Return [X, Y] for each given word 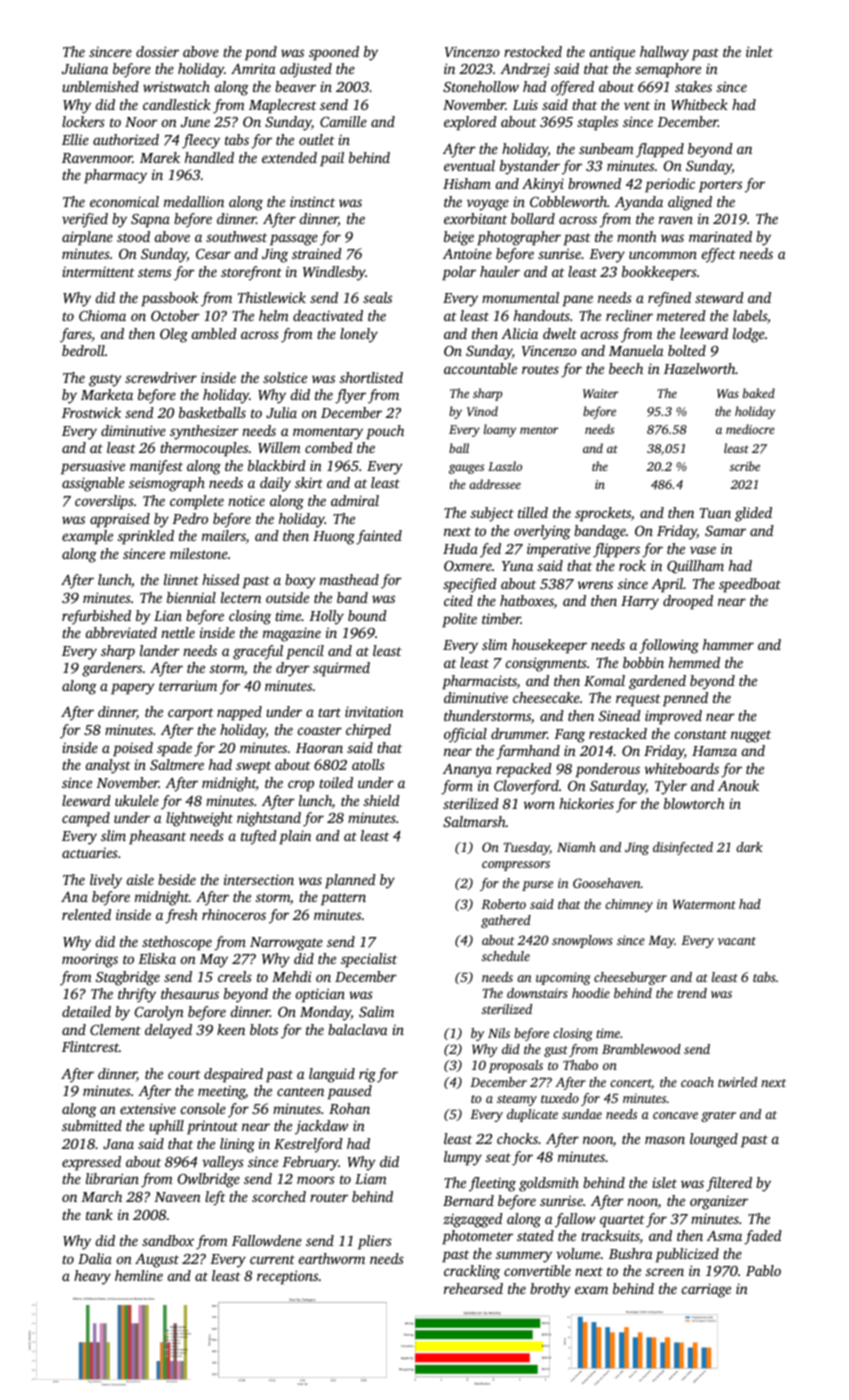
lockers [83, 121]
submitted [92, 1125]
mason [665, 1140]
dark [749, 847]
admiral [355, 500]
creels [235, 976]
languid [332, 1075]
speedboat [750, 585]
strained [317, 253]
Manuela [636, 350]
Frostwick [91, 412]
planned [350, 881]
